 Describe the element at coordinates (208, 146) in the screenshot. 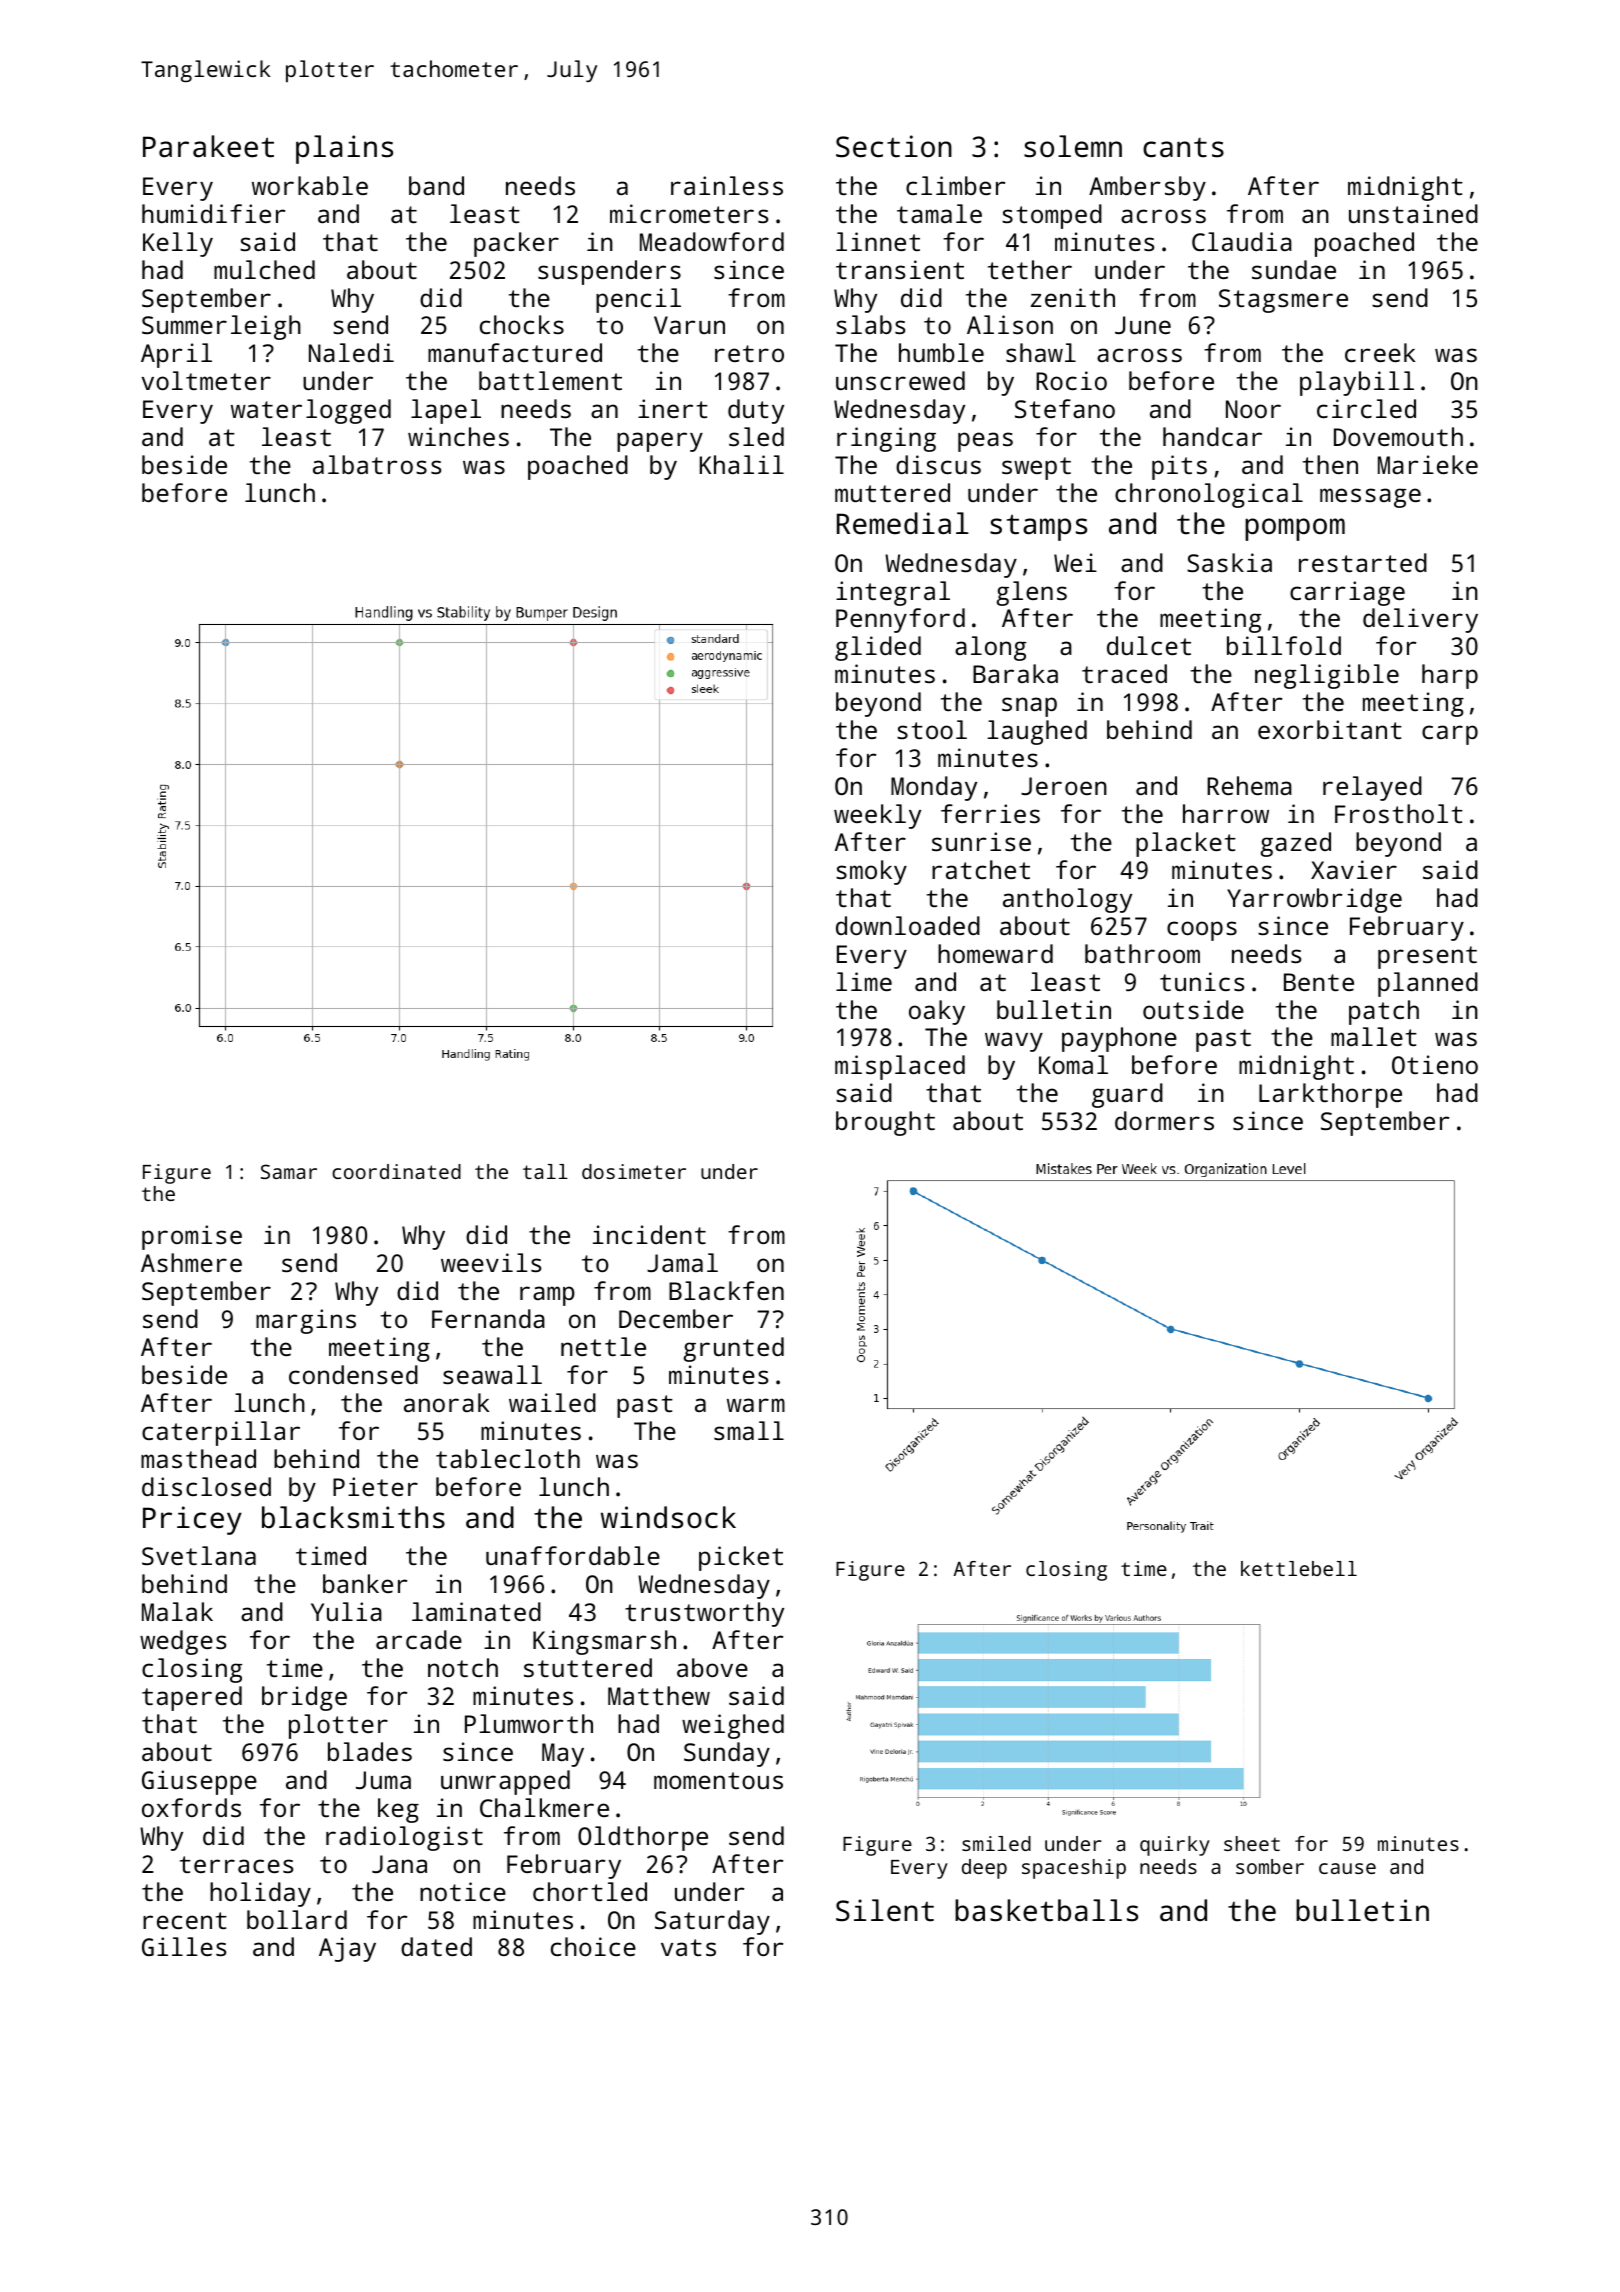

I see `Parakeet` at that location.
